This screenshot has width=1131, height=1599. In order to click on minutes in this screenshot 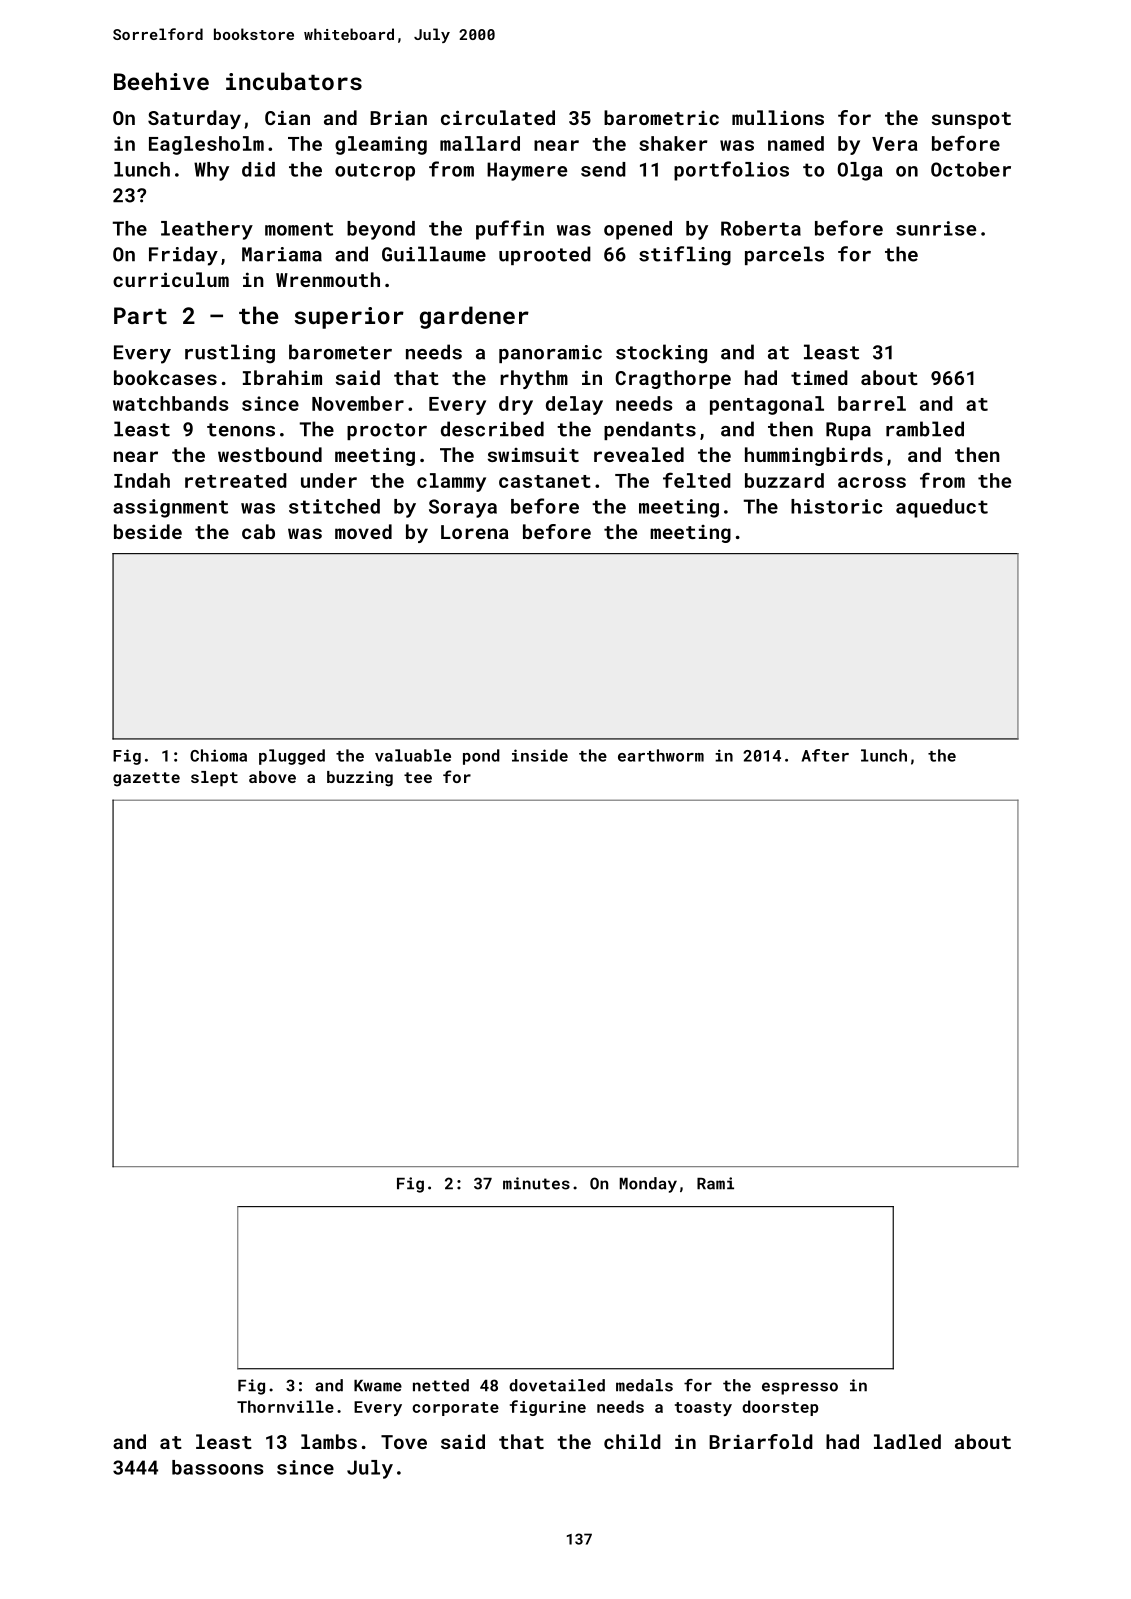, I will do `click(536, 1183)`.
